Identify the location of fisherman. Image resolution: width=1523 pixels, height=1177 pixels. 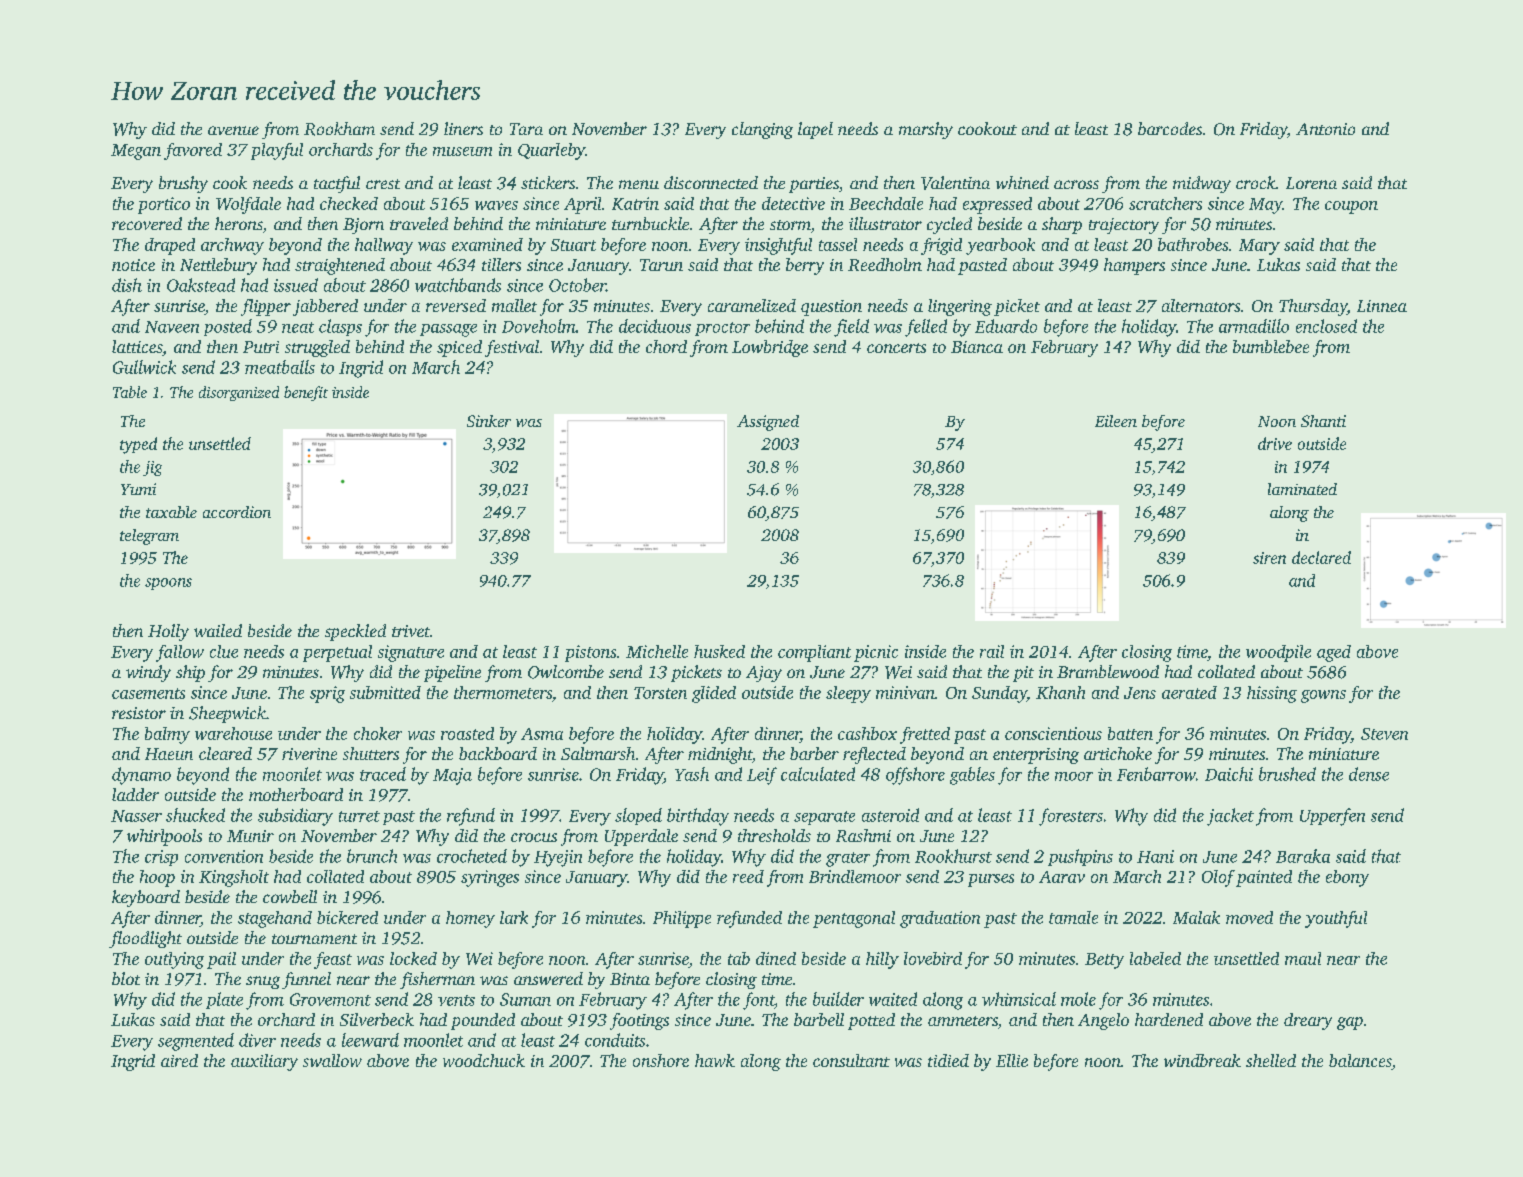
(437, 980).
